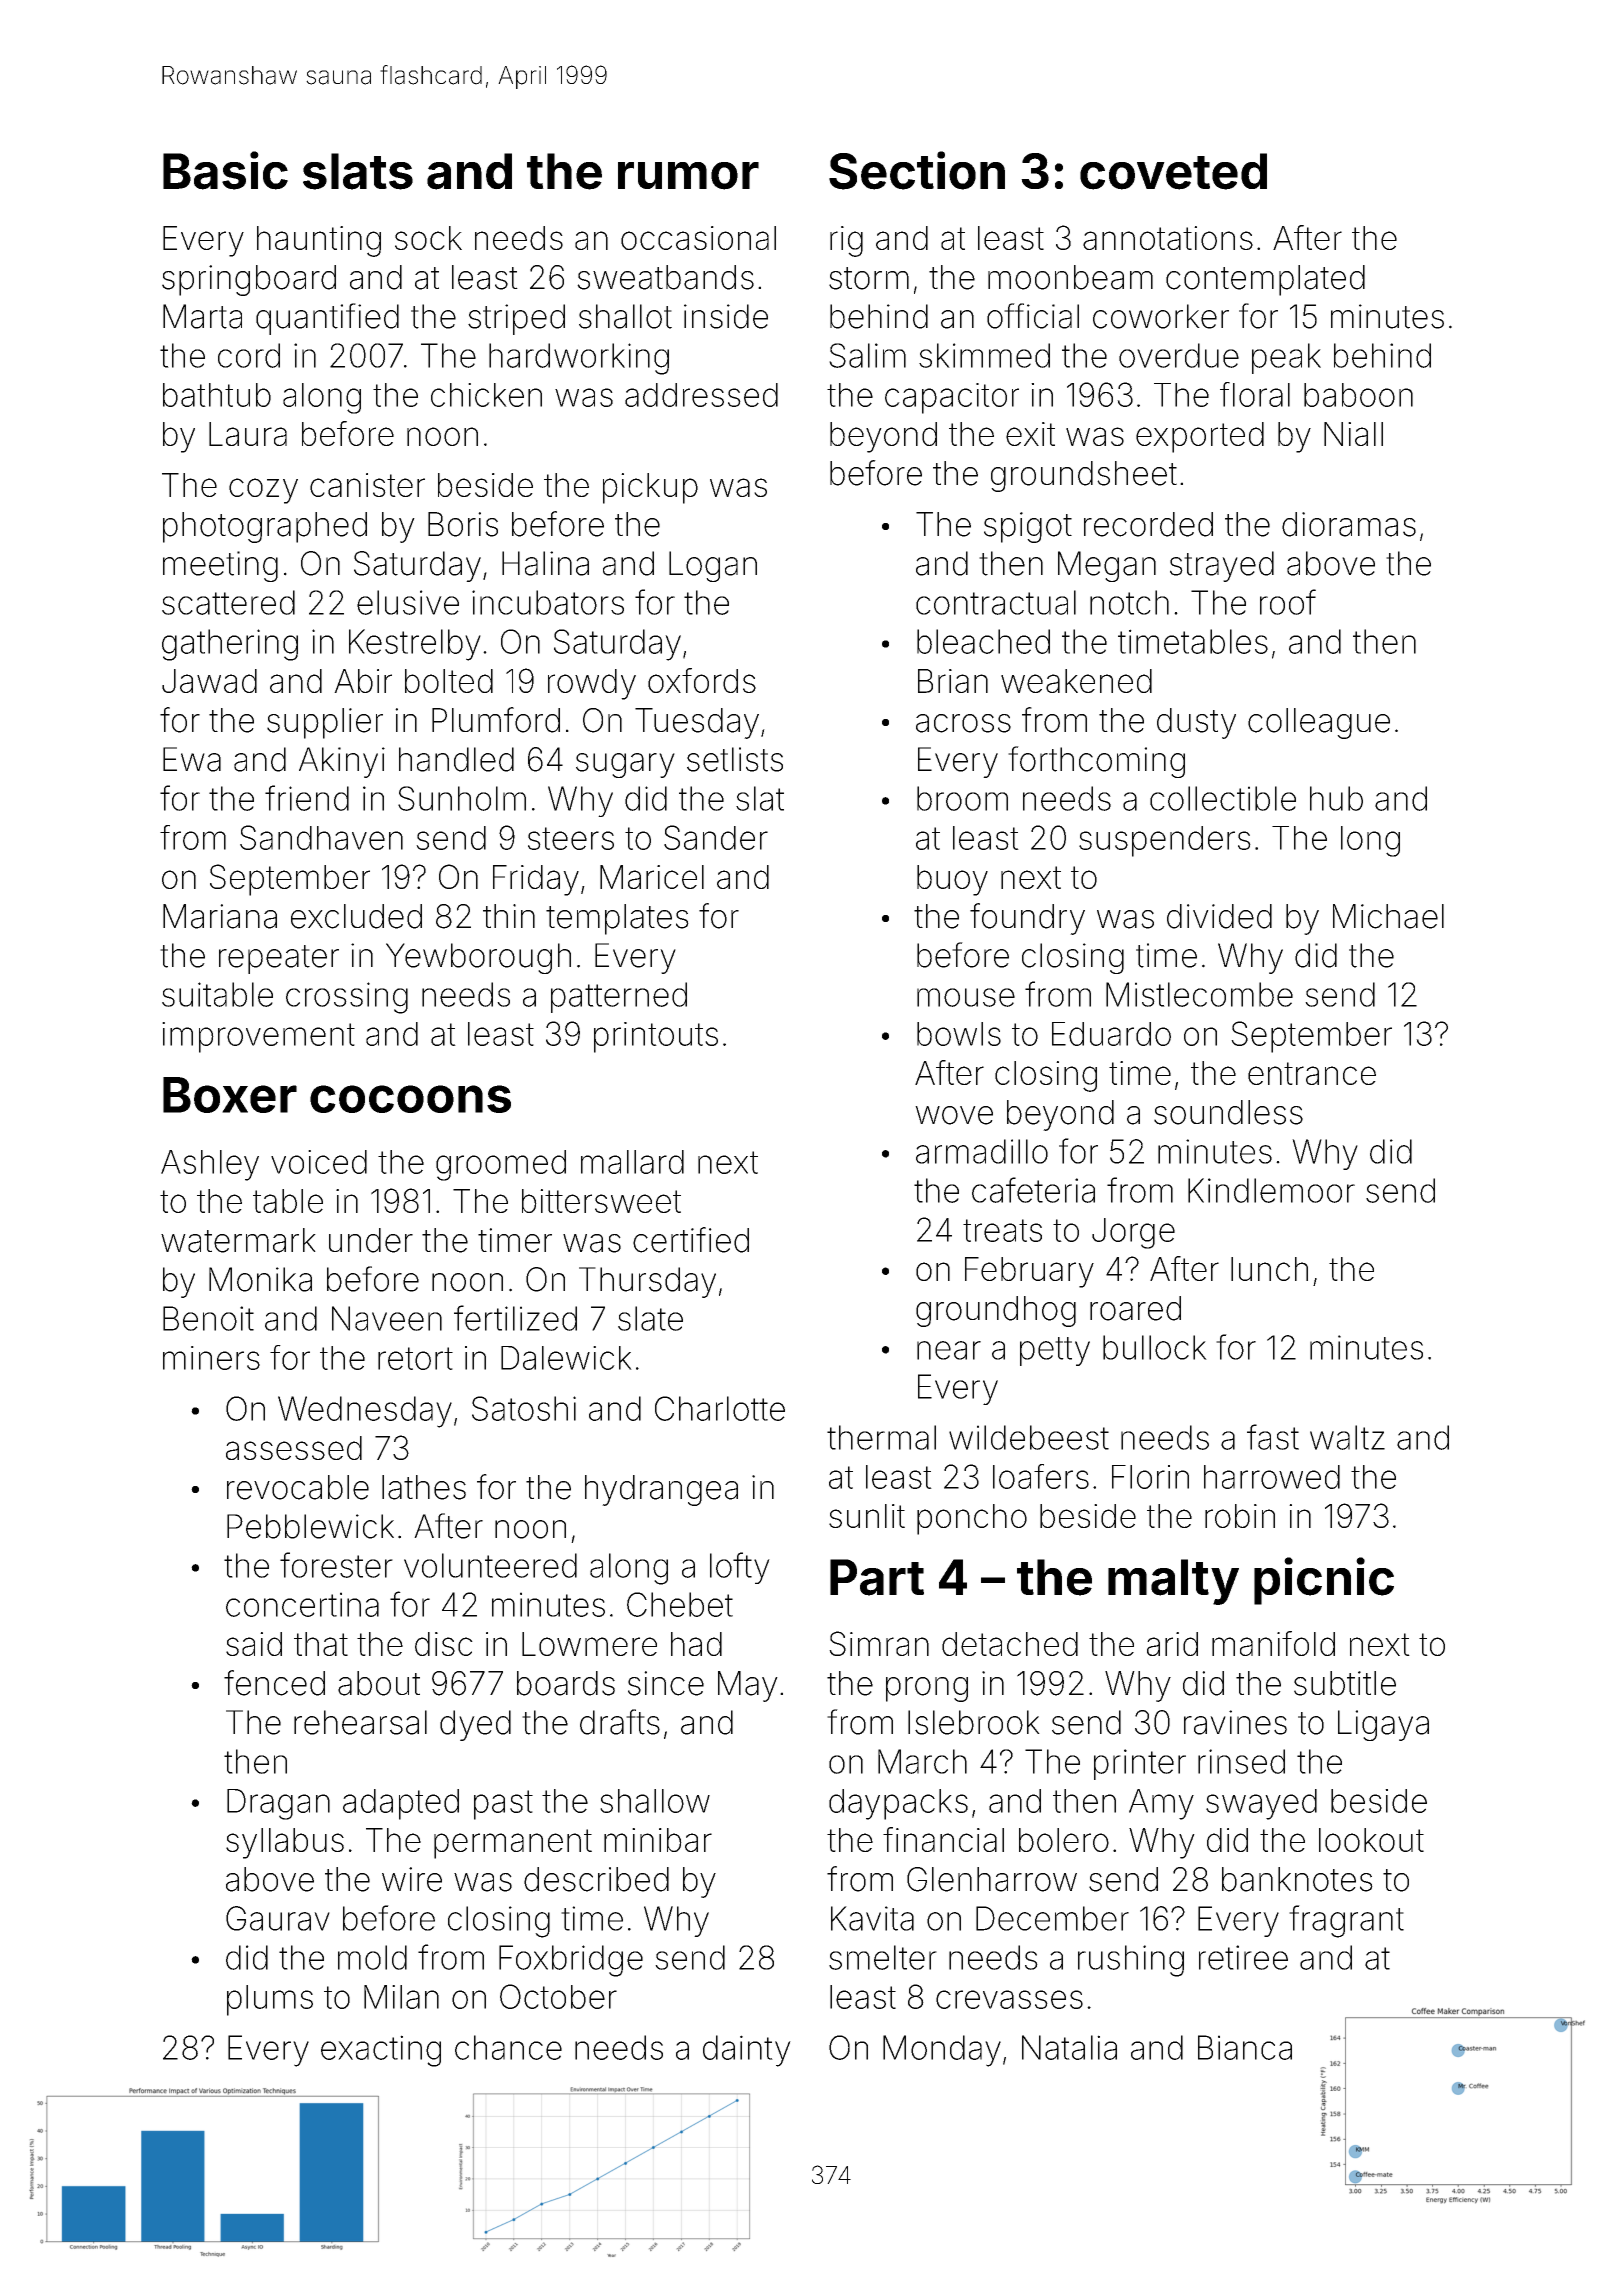 The image size is (1620, 2292). Describe the element at coordinates (1383, 1725) in the screenshot. I see `Ligaya` at that location.
